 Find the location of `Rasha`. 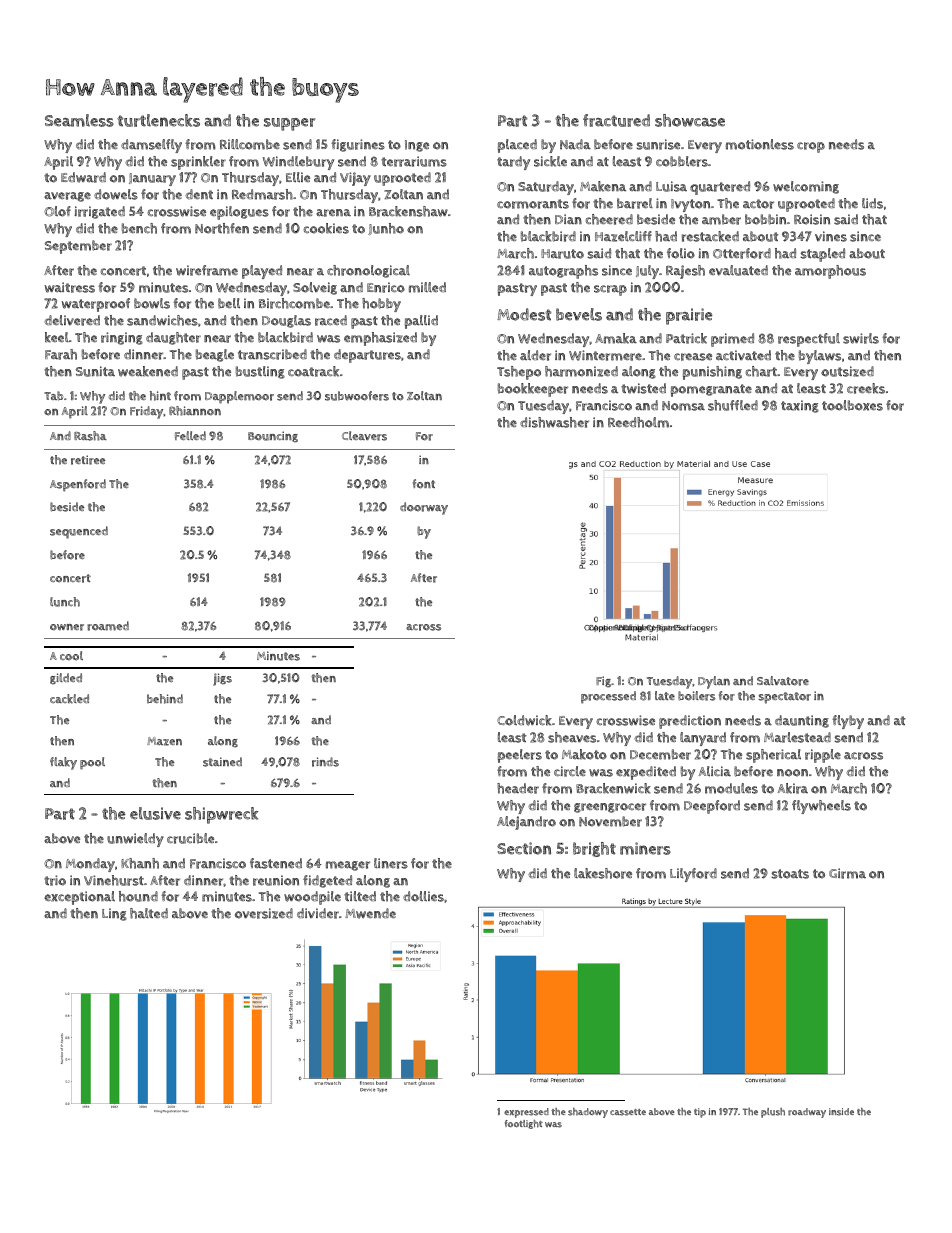

Rasha is located at coordinates (90, 436).
